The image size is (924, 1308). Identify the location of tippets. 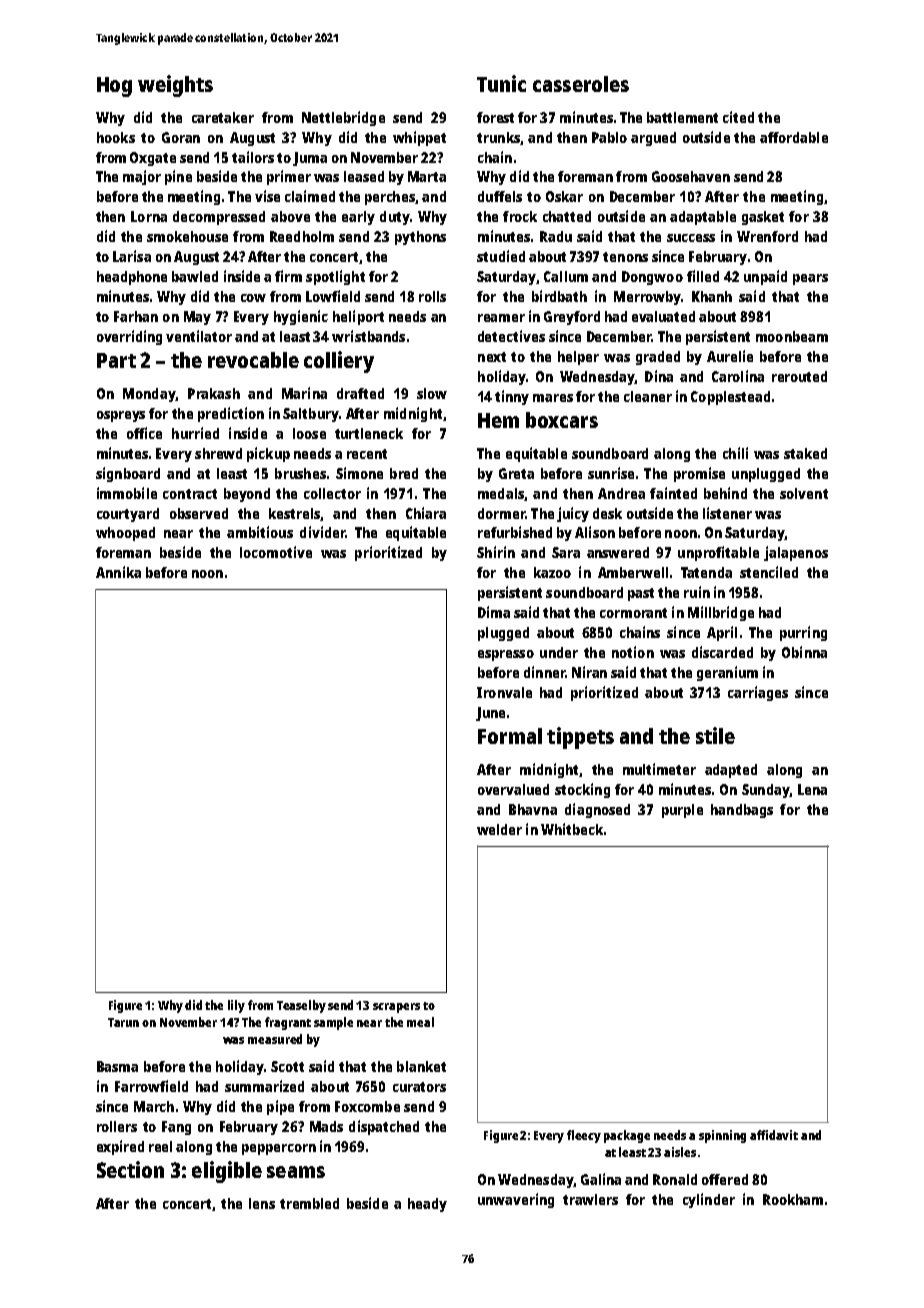
(580, 738).
